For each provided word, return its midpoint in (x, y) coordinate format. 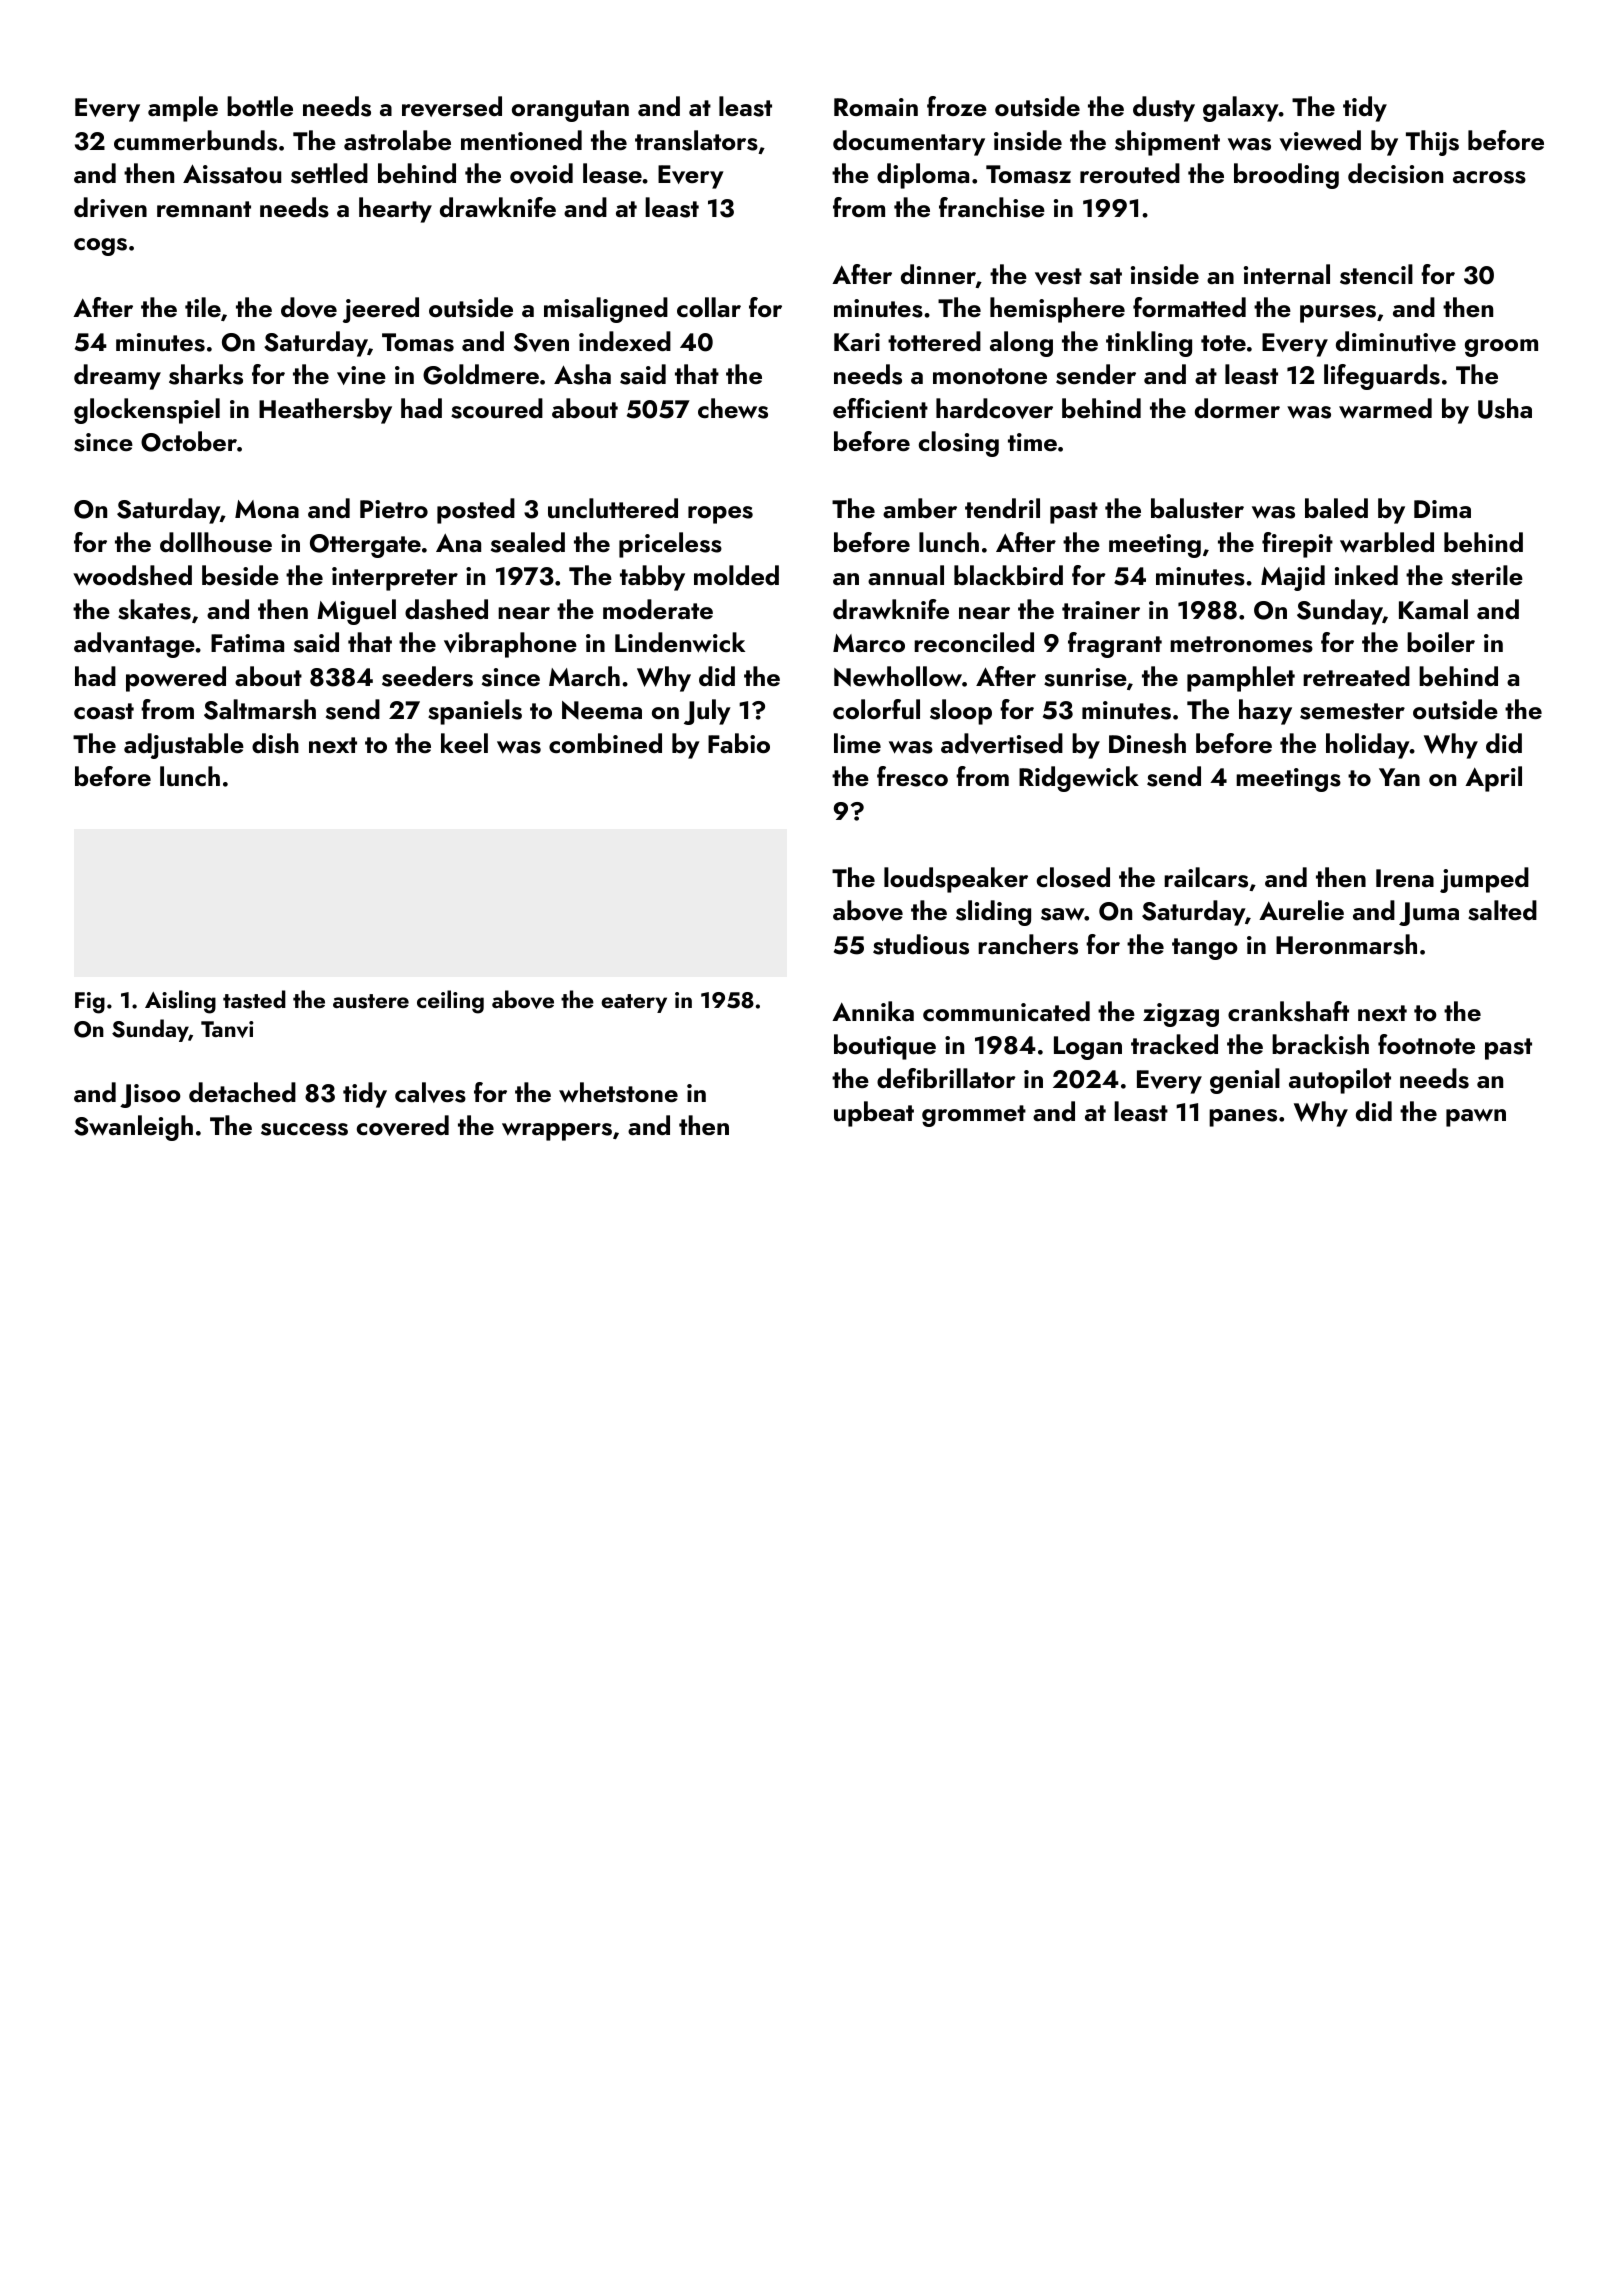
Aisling (180, 1002)
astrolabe (397, 140)
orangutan (570, 111)
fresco (912, 776)
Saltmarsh (260, 709)
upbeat (874, 1114)
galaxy (1241, 109)
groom (1501, 348)
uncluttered (613, 508)
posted (476, 511)
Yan (1399, 777)
